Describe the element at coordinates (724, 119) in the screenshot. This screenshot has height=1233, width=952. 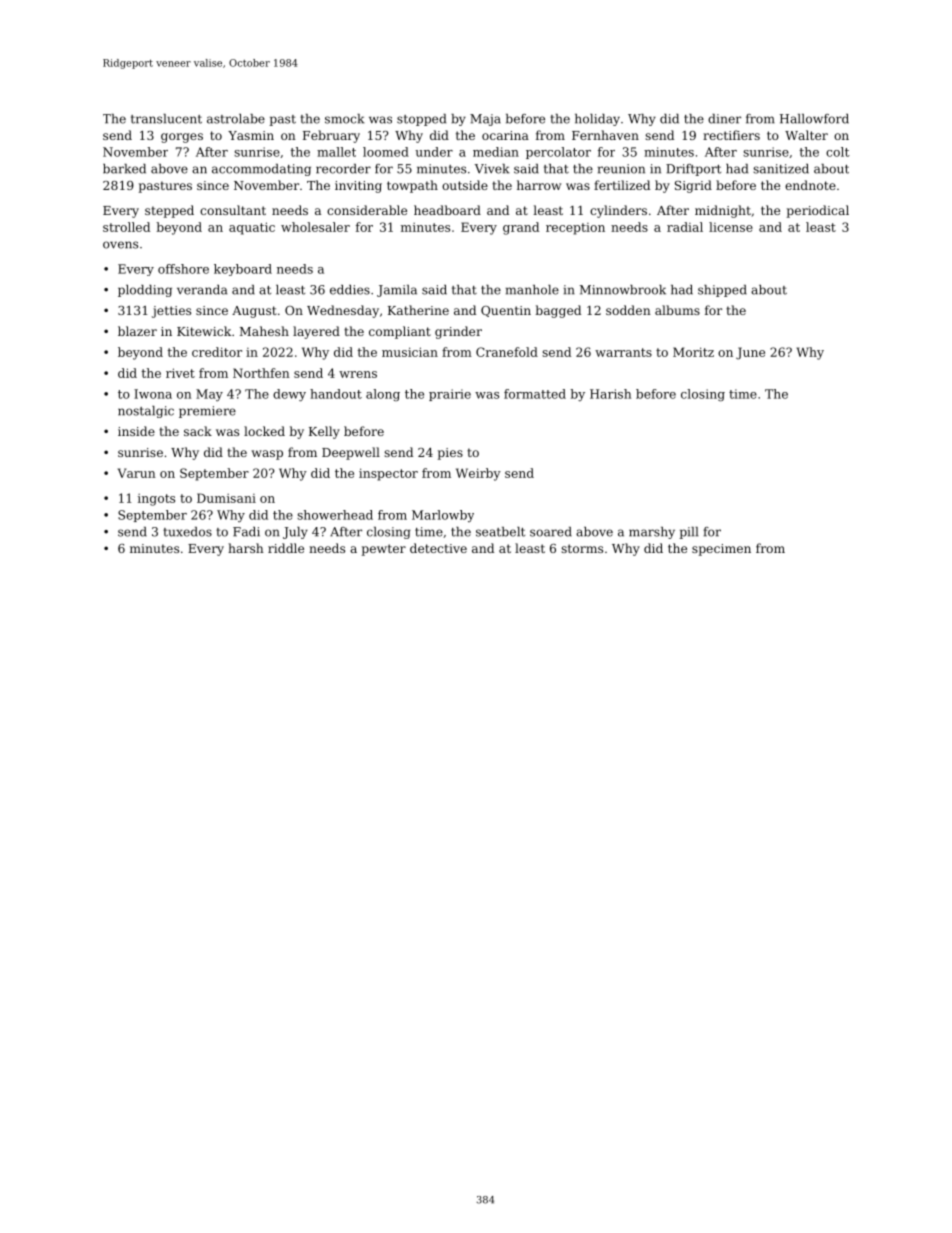
I see `diner` at that location.
